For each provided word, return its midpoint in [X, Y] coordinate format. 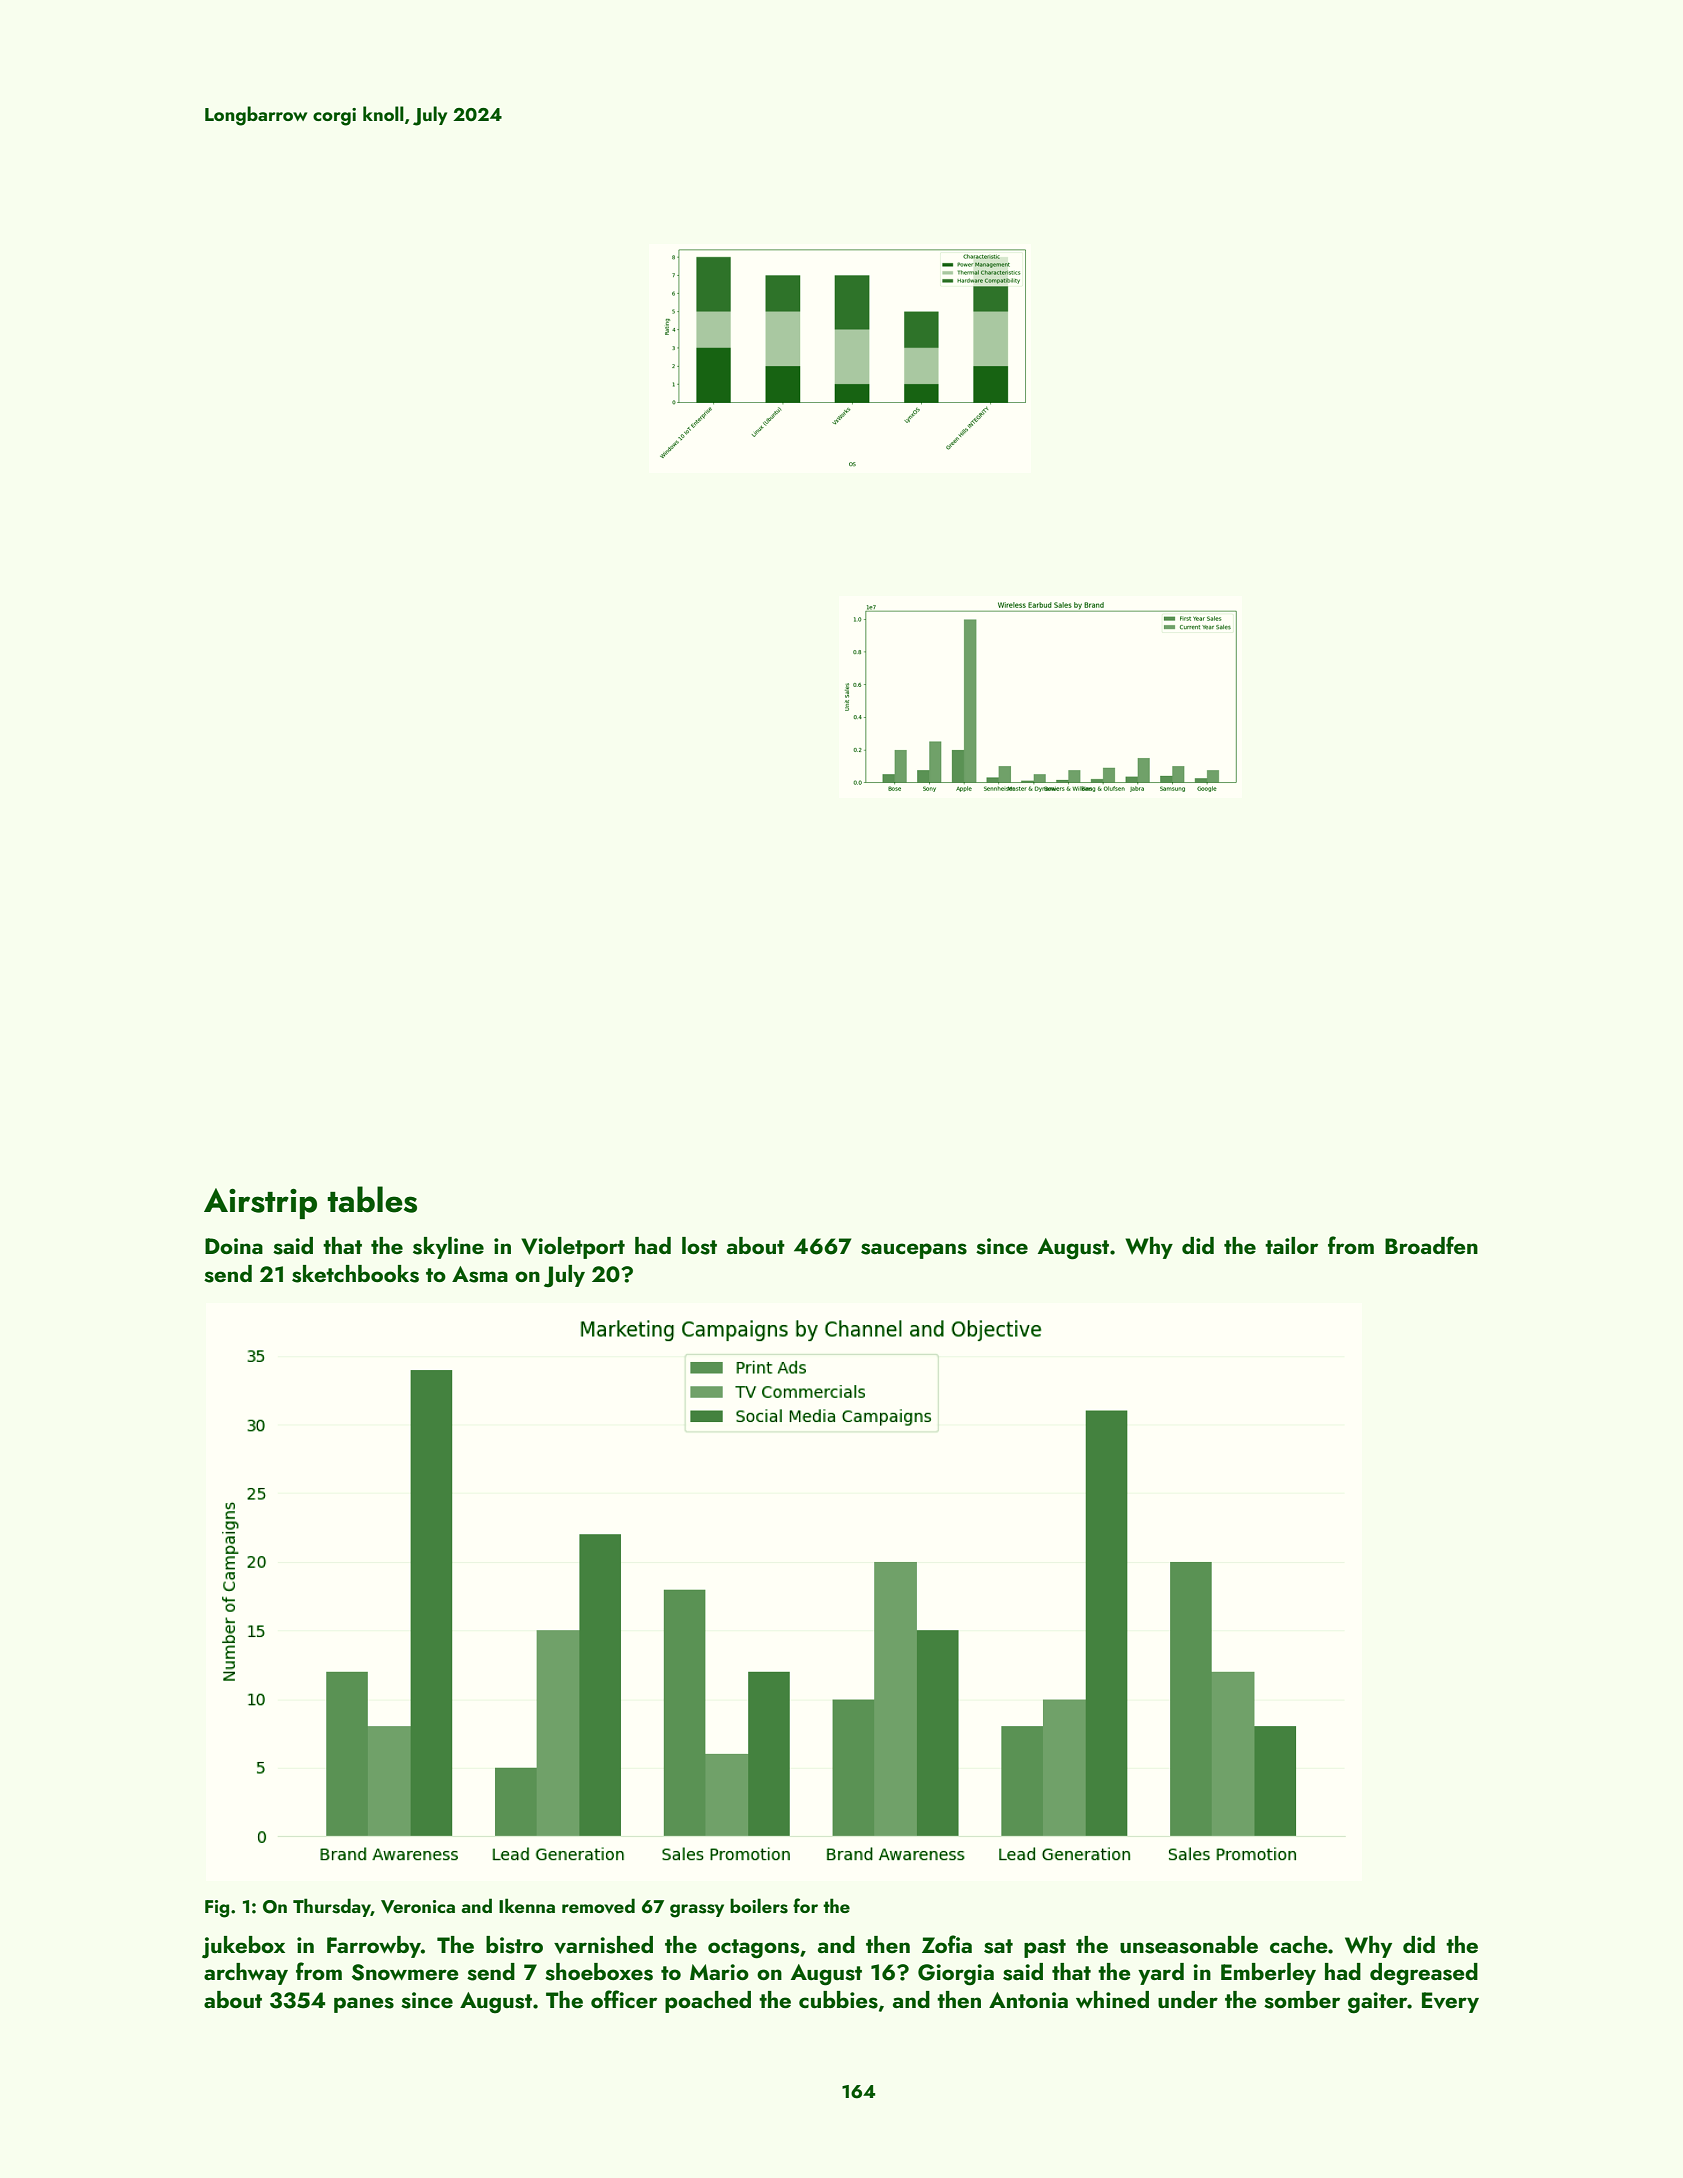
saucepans [914, 1251]
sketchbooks [355, 1274]
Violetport [573, 1248]
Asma [480, 1274]
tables [372, 1199]
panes [364, 2005]
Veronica [418, 1907]
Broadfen [1431, 1245]
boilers [759, 1906]
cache [1299, 1944]
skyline [448, 1248]
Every [1450, 2002]
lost [699, 1246]
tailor [1291, 1245]
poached [708, 2002]
